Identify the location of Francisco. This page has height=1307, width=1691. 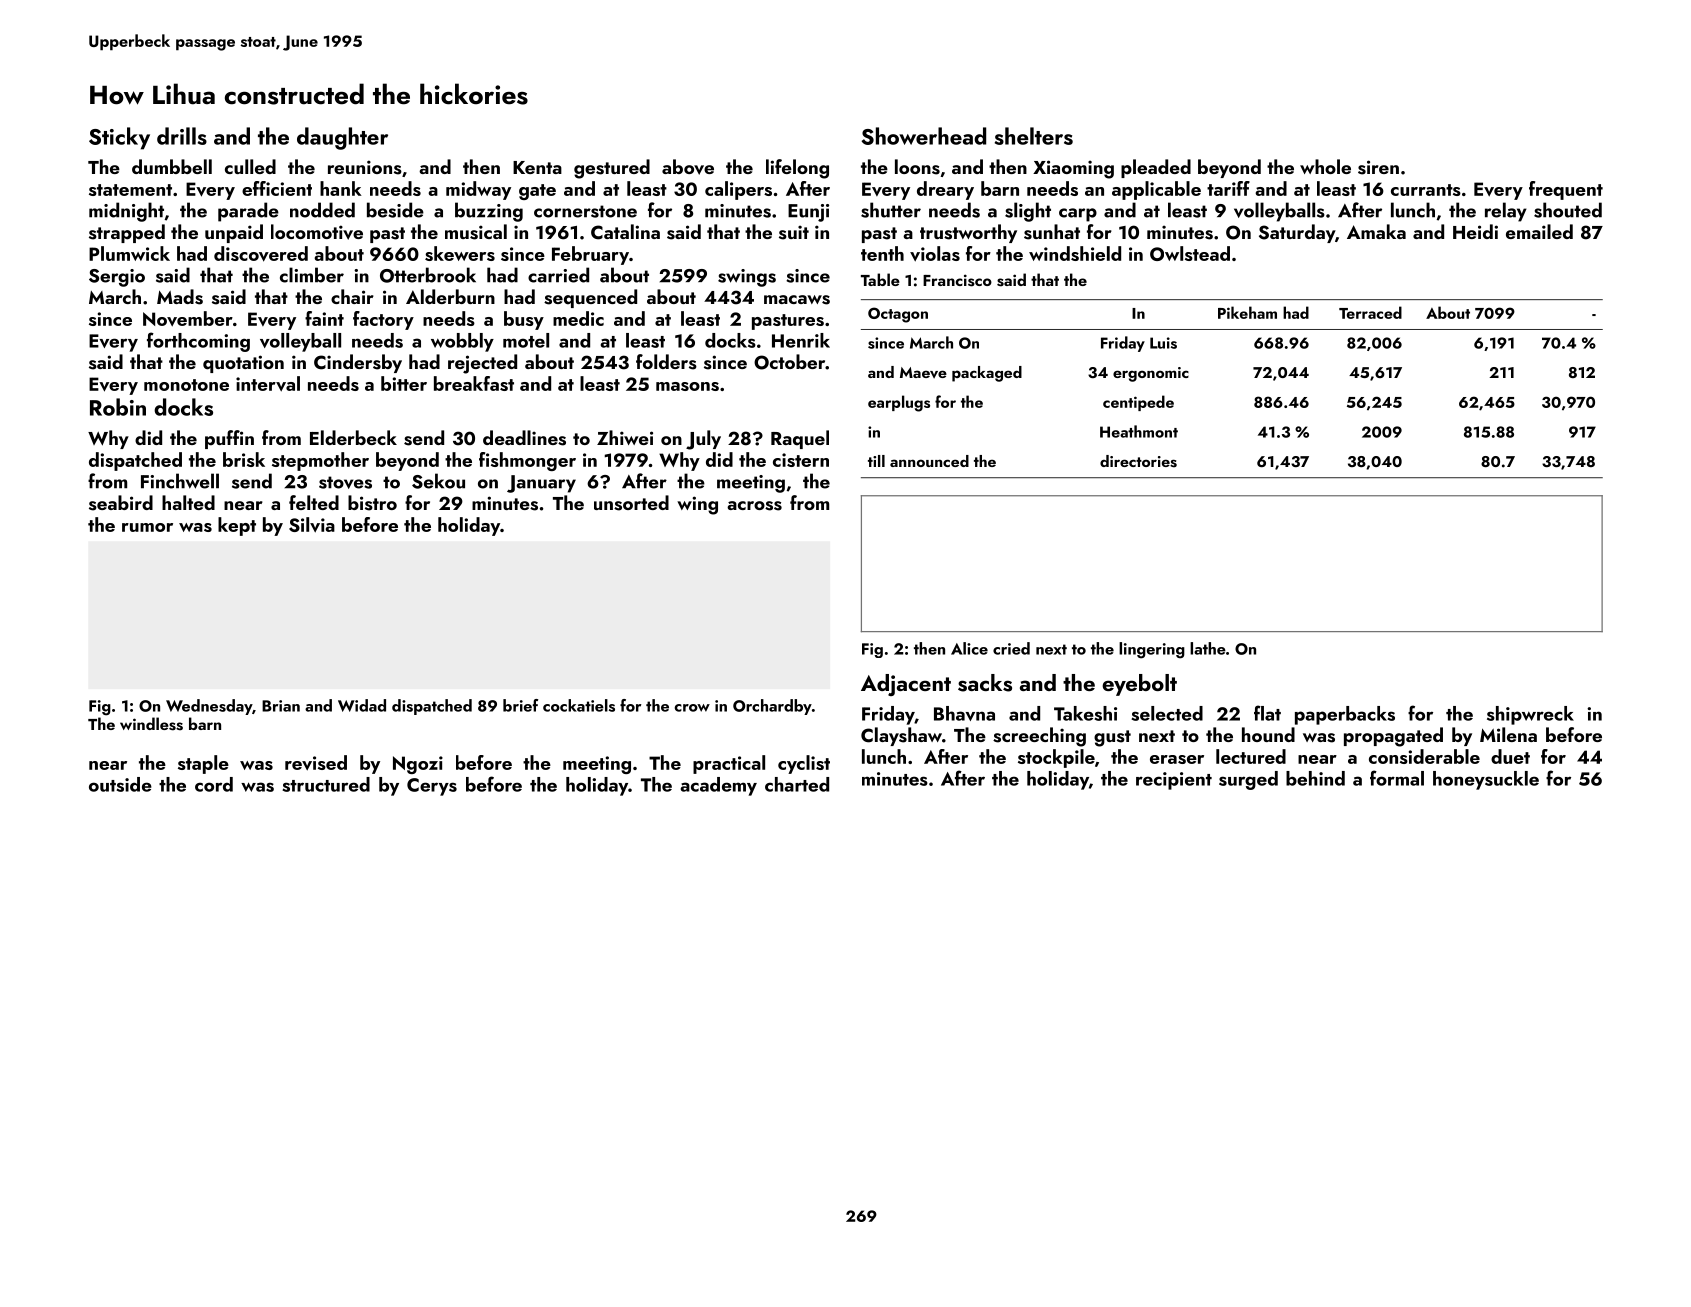
(957, 280).
